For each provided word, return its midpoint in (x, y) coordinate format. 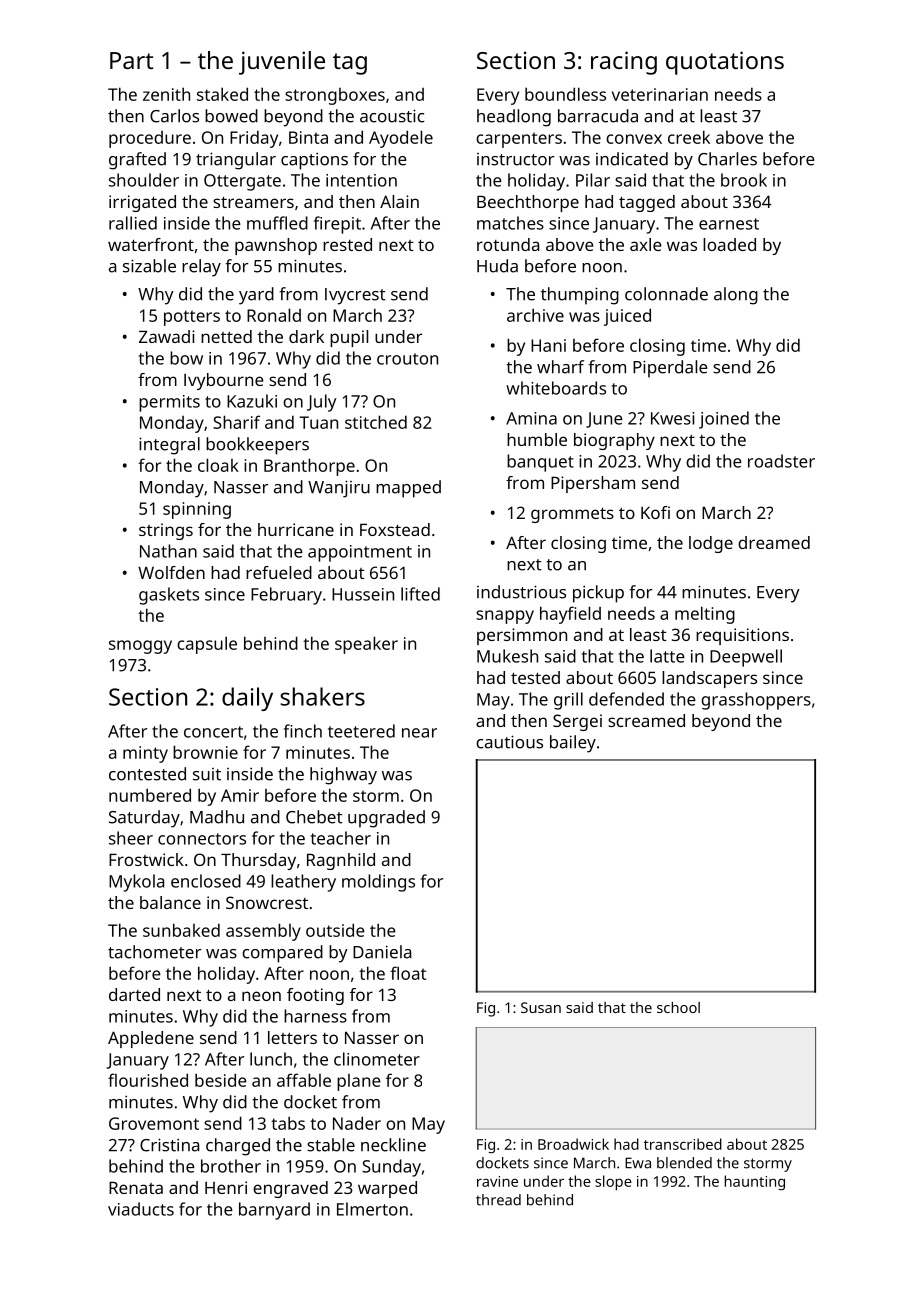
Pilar (593, 180)
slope (613, 1183)
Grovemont (154, 1123)
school (678, 1007)
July (321, 403)
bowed (231, 116)
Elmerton (372, 1209)
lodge (711, 544)
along (736, 296)
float (408, 973)
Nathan (168, 551)
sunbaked (181, 930)
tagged (647, 203)
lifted (420, 594)
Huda (497, 266)
